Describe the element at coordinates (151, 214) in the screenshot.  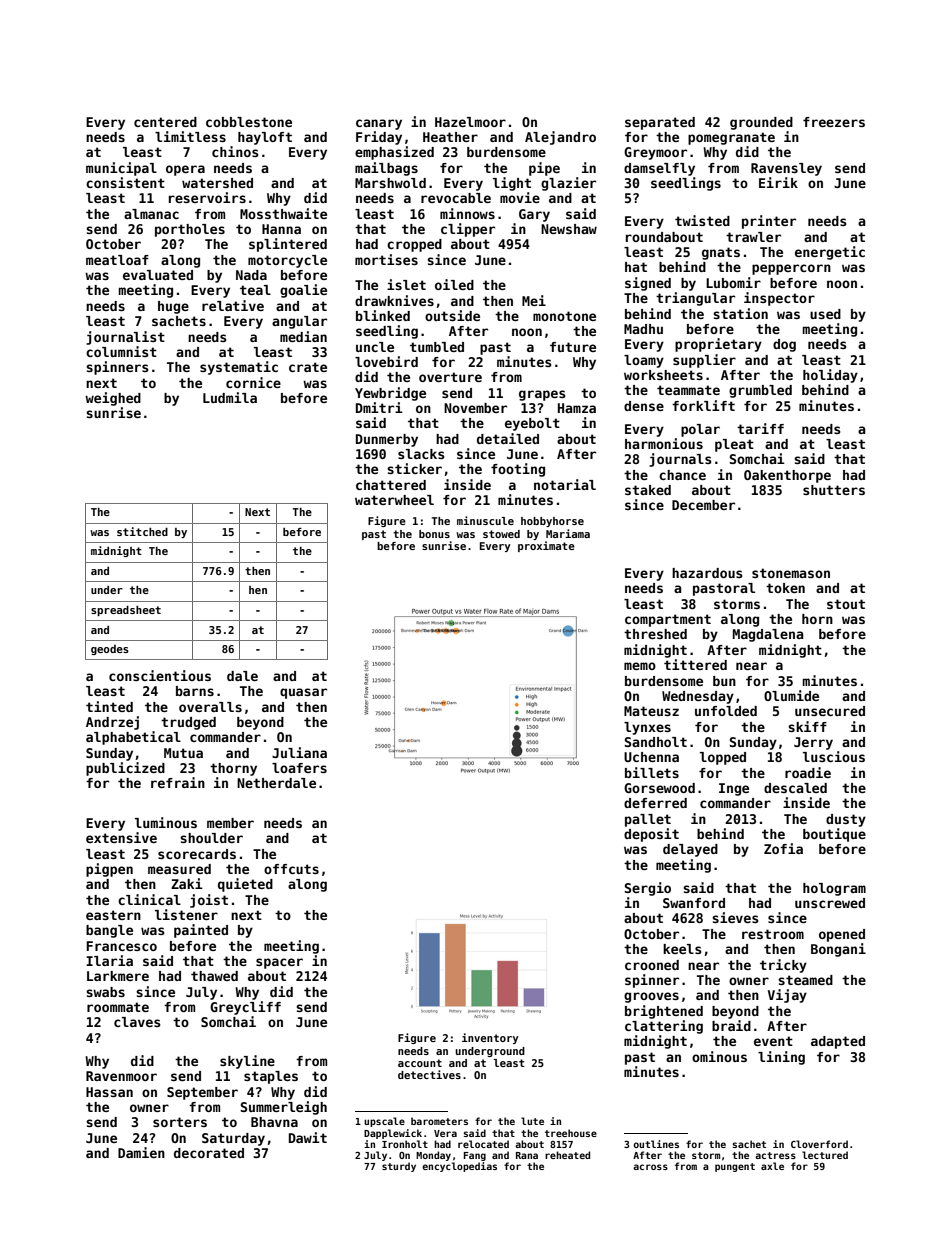
I see `almanac` at that location.
